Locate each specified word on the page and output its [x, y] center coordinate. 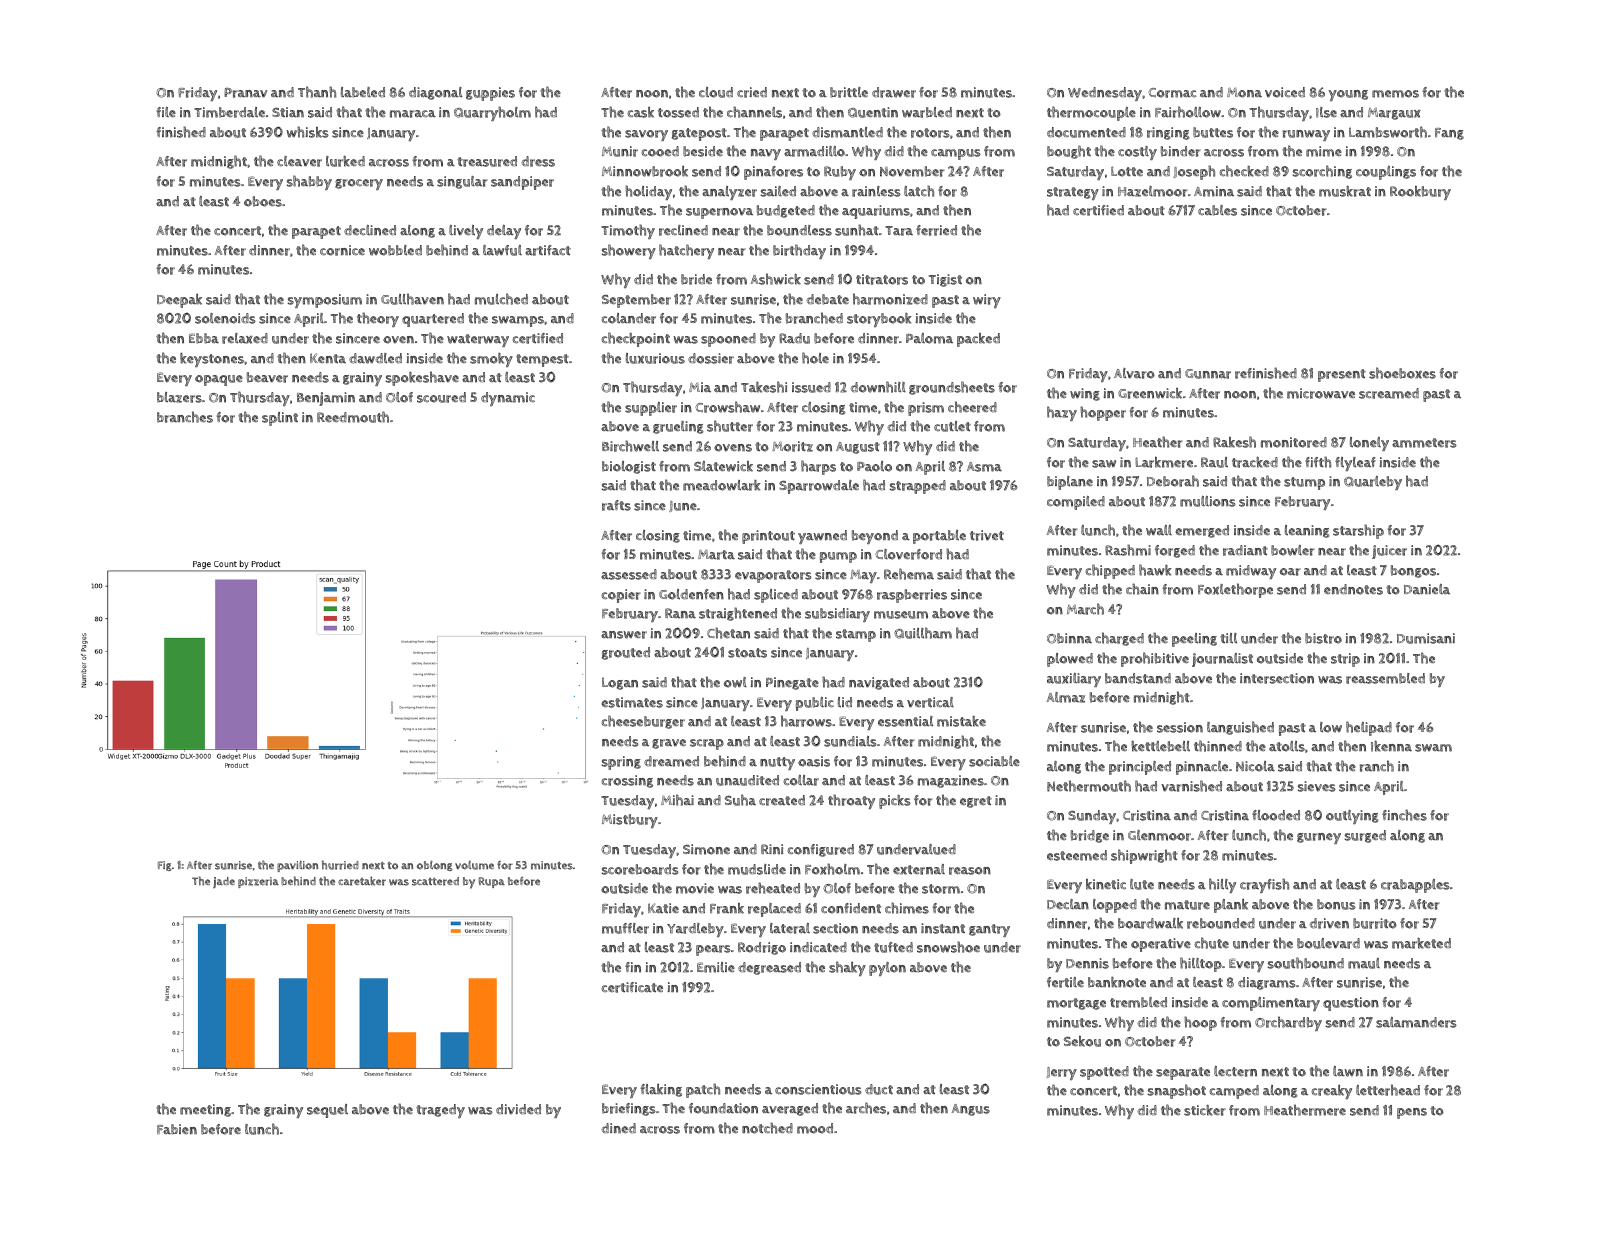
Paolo [874, 466]
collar [801, 780]
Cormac [1172, 93]
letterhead [1388, 1090]
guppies [490, 94]
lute [1142, 884]
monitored [1294, 442]
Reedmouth [353, 417]
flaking [661, 1090]
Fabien [177, 1129]
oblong [435, 865]
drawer [894, 92]
